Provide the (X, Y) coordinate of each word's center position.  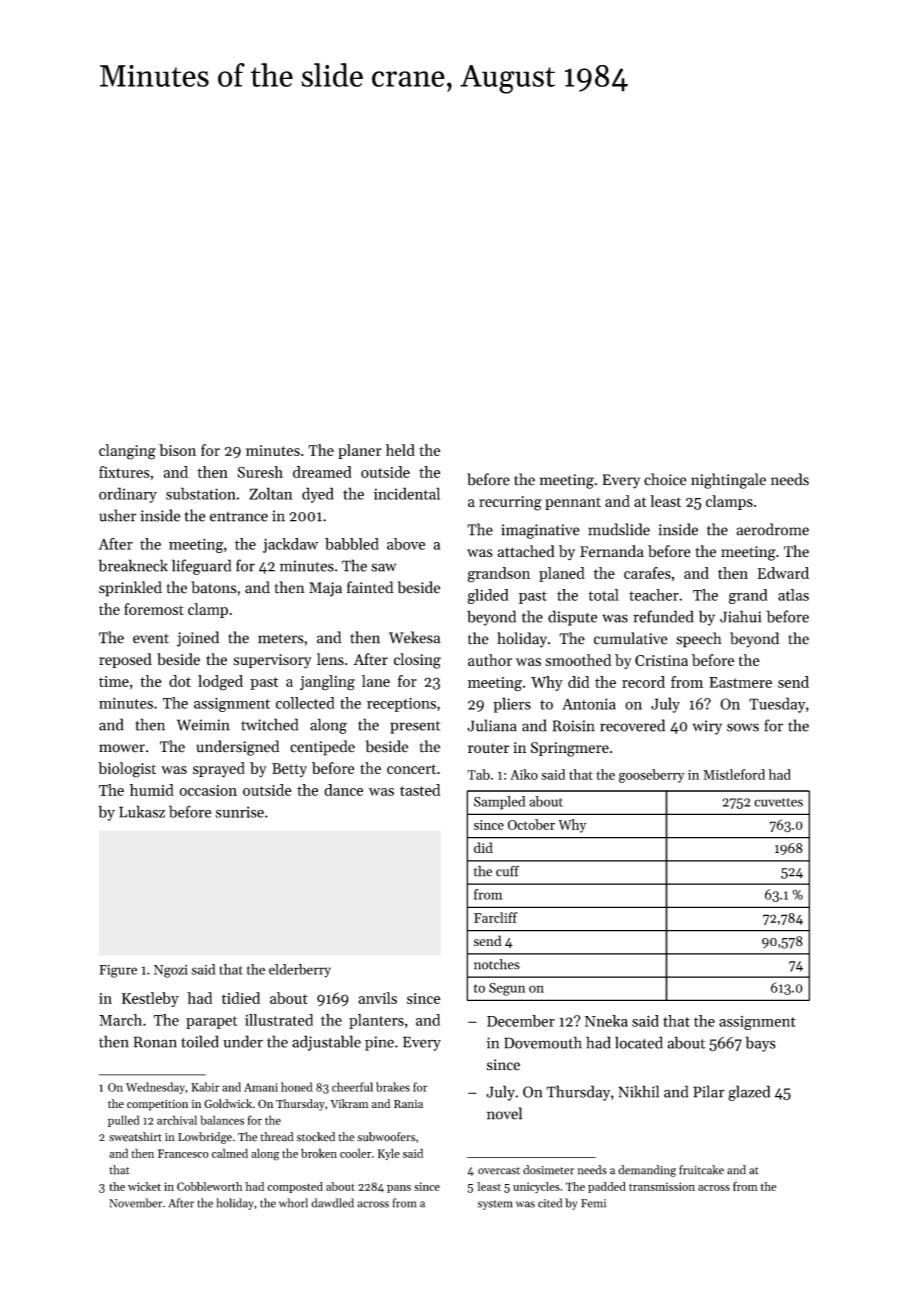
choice (665, 479)
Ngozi (171, 971)
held (400, 450)
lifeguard (201, 567)
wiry (707, 727)
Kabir (205, 1087)
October (531, 824)
